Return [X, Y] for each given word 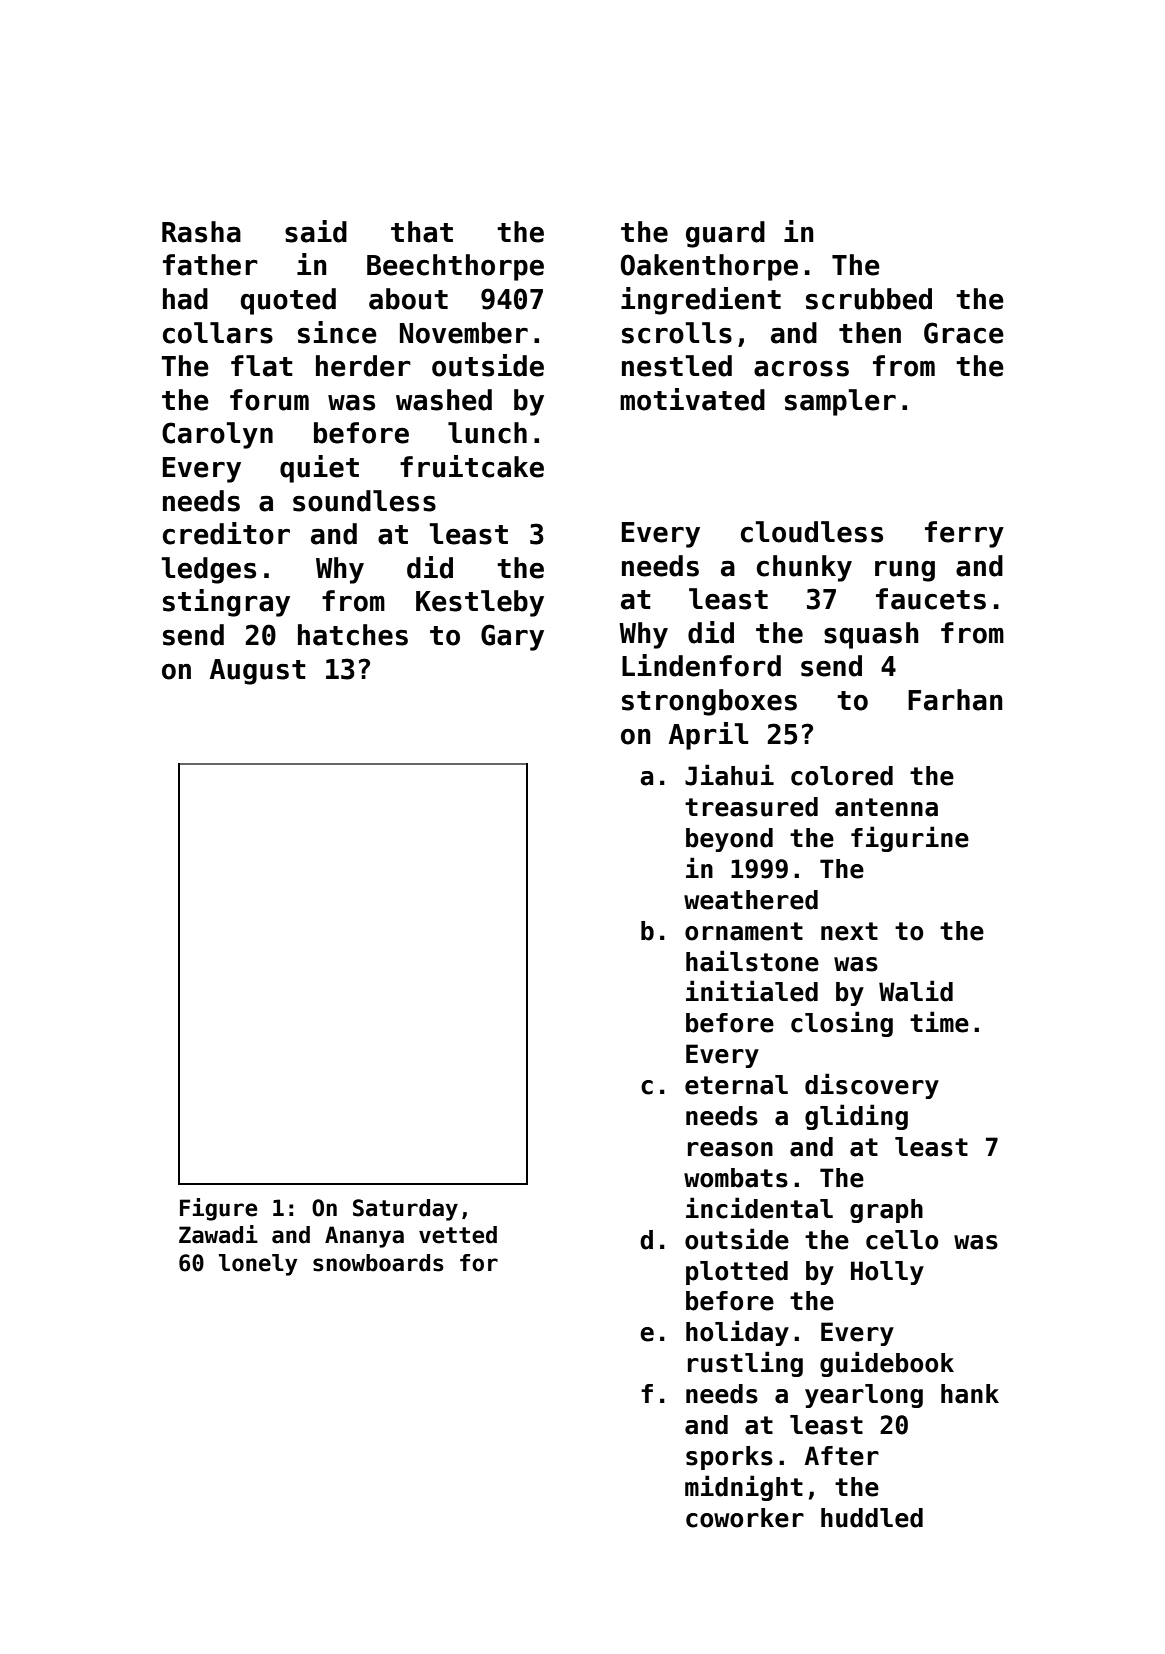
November [464, 333]
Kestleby [480, 603]
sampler [840, 402]
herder [363, 366]
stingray [226, 603]
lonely [258, 1265]
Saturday [405, 1210]
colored [842, 776]
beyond [729, 840]
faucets [931, 599]
